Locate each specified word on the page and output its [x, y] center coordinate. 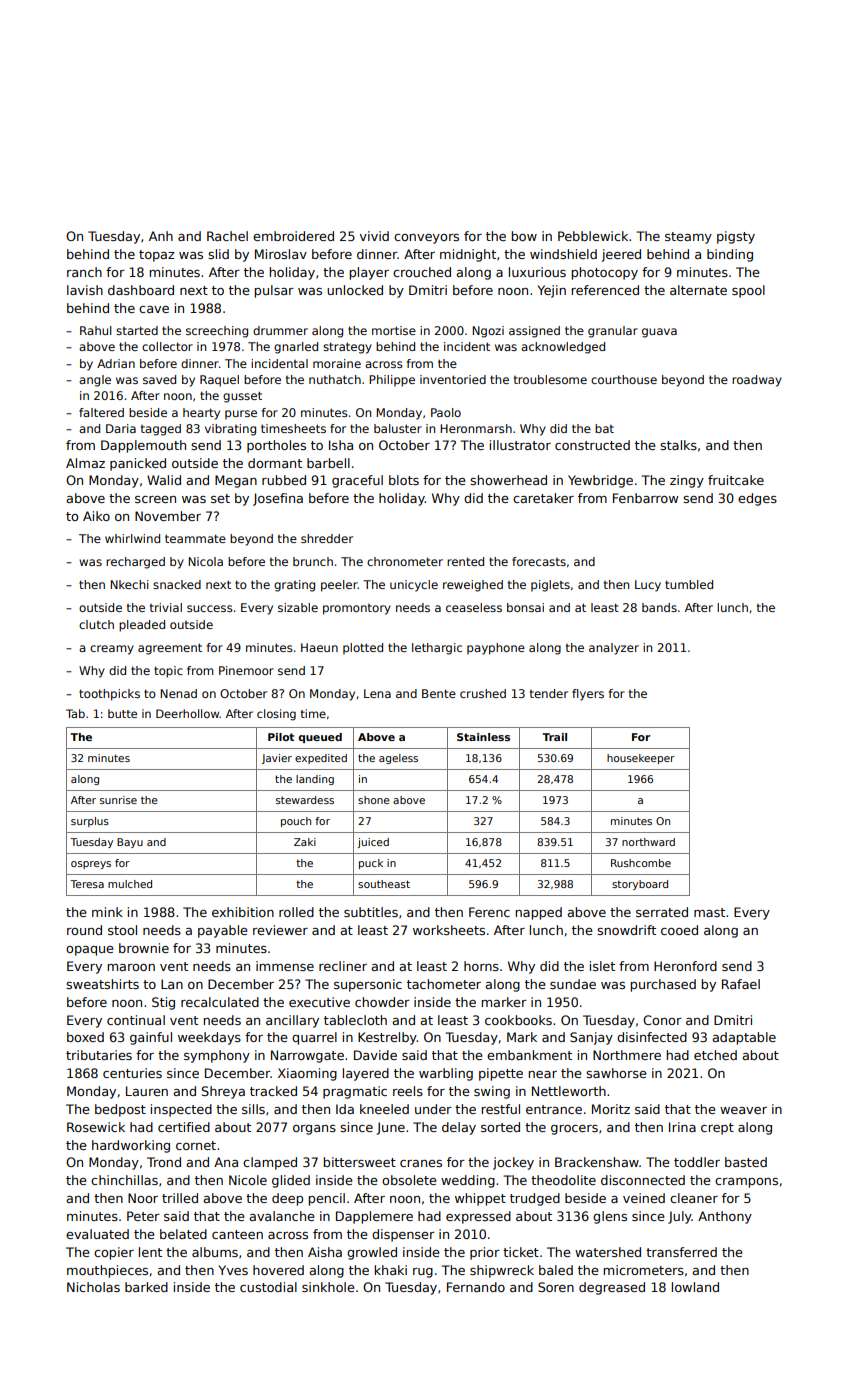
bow [524, 236]
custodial [268, 1287]
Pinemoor [246, 670]
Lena [377, 693]
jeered [621, 255]
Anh [161, 236]
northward [648, 842]
